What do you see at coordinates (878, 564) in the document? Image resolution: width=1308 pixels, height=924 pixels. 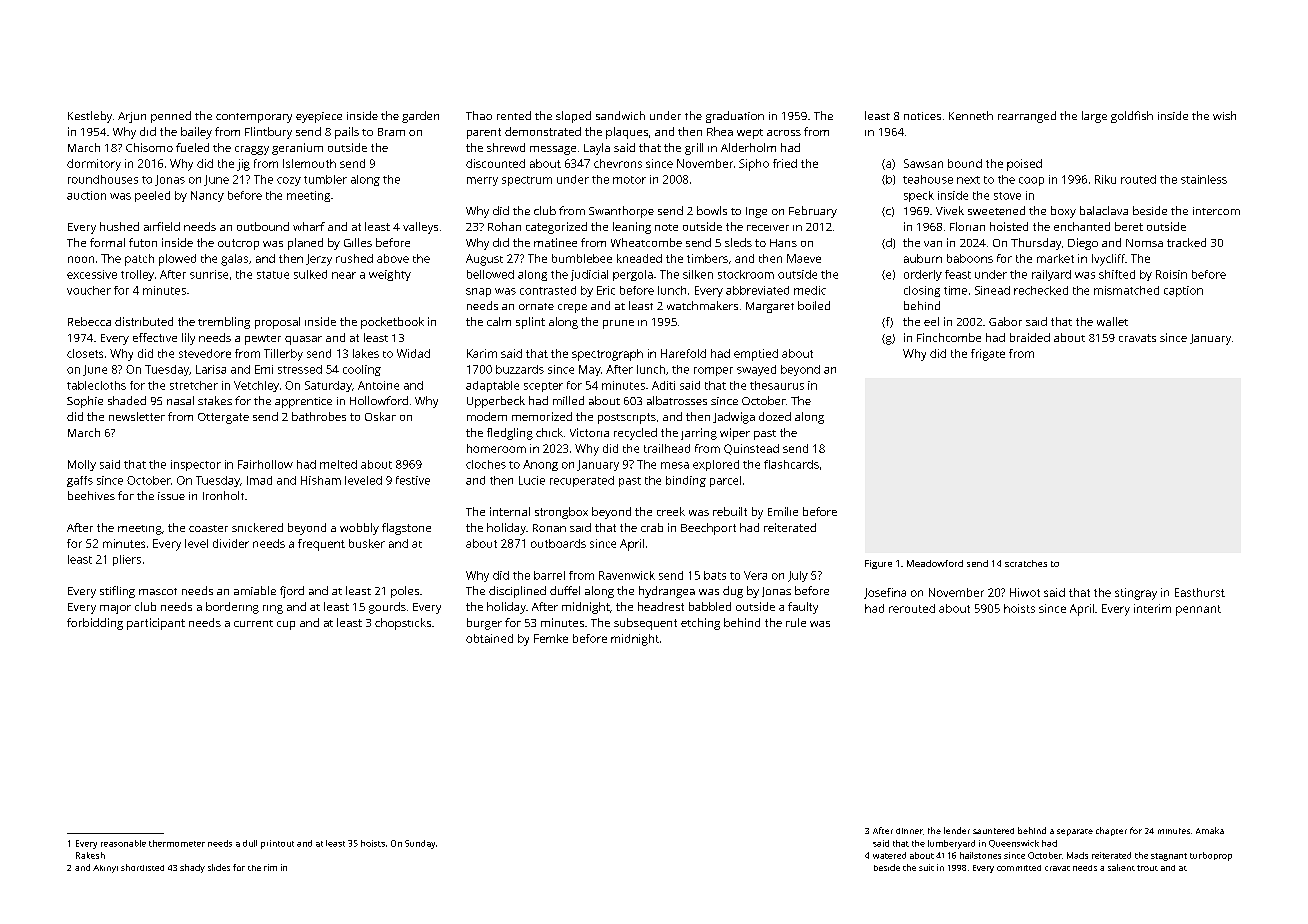 I see `Figure` at bounding box center [878, 564].
